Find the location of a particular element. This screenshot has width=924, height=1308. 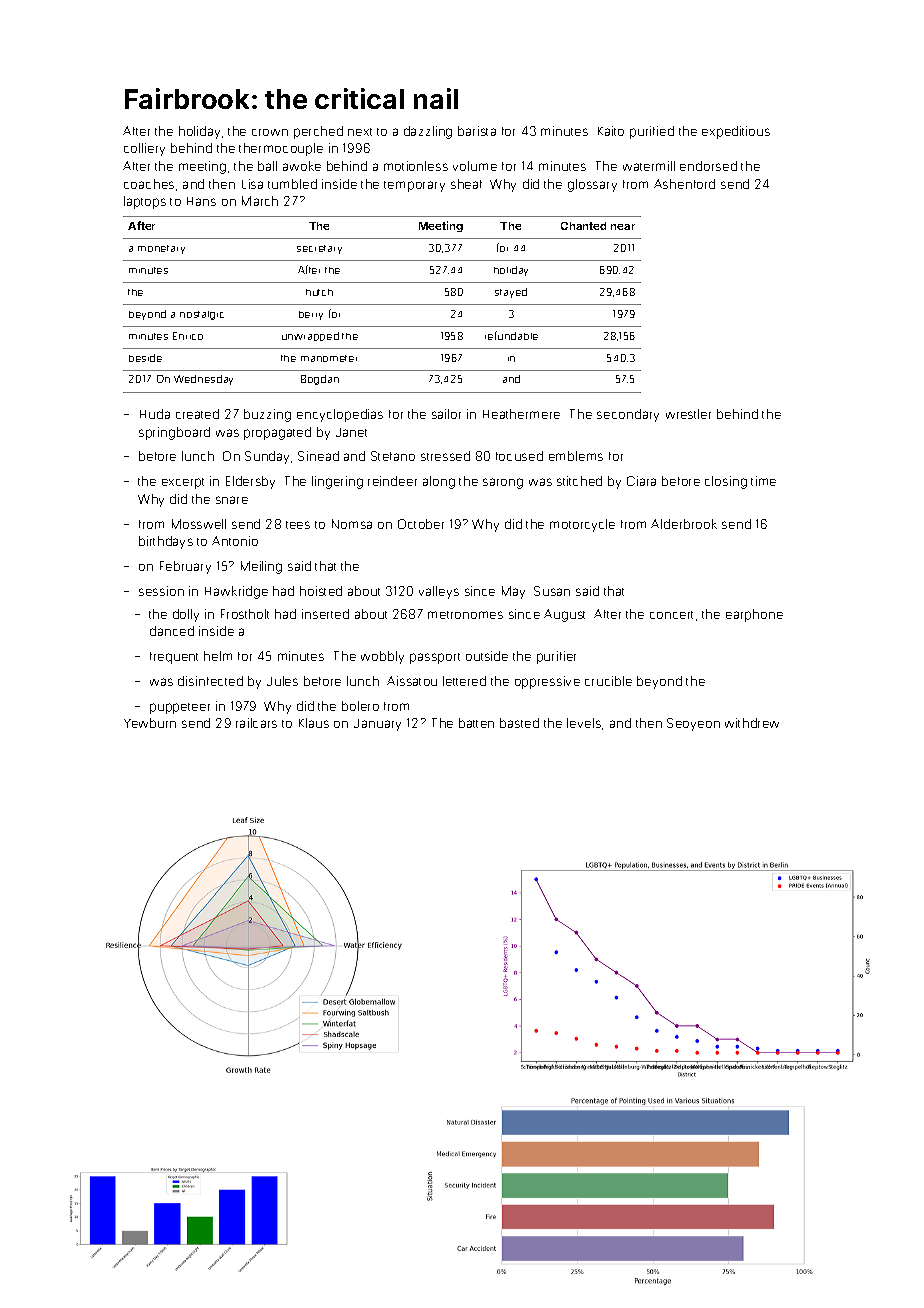

hoisted is located at coordinates (321, 591).
